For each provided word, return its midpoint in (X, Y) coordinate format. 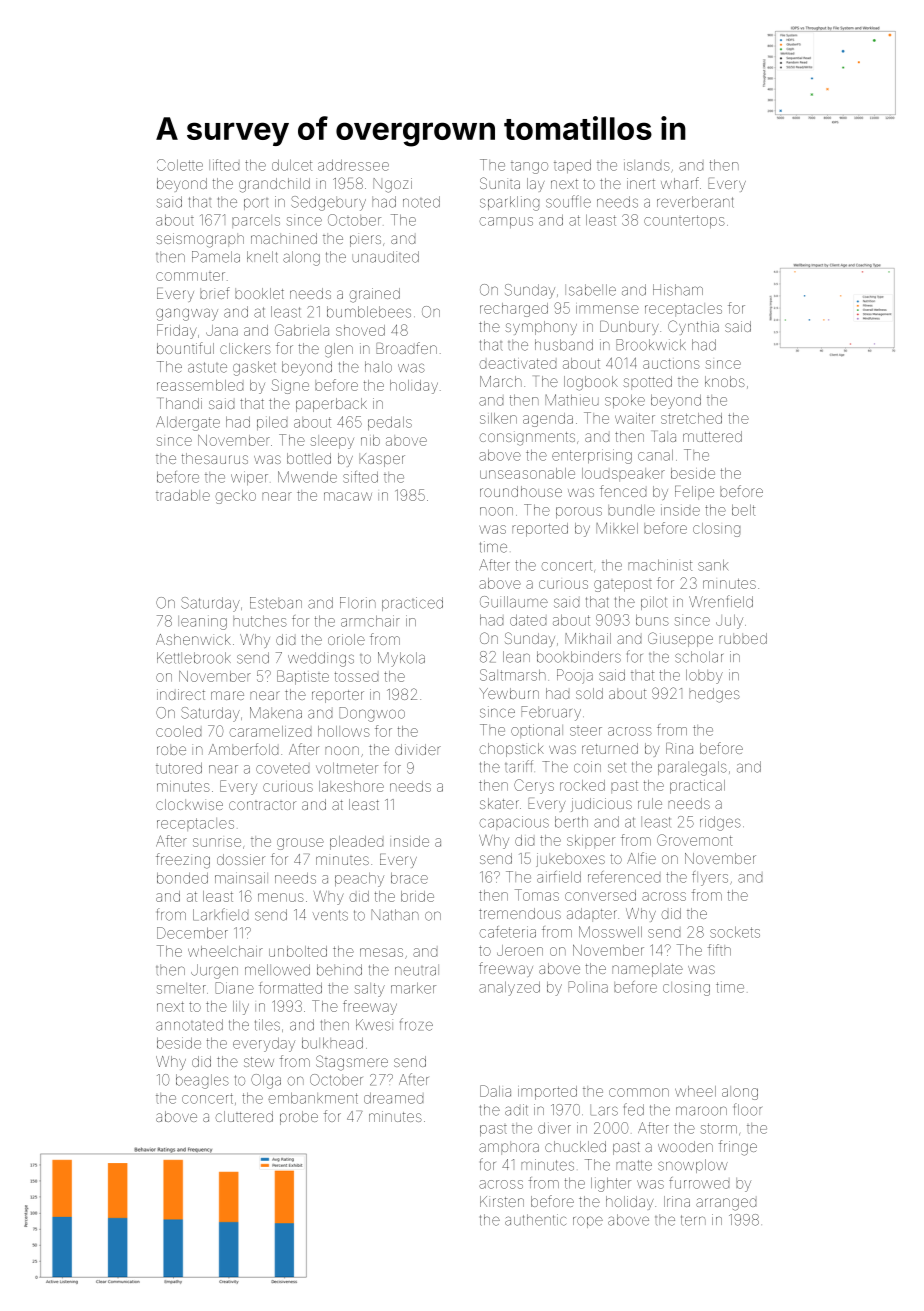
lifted (224, 165)
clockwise (189, 804)
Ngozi (392, 185)
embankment (313, 1098)
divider (418, 749)
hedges (714, 695)
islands (647, 165)
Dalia (495, 1091)
